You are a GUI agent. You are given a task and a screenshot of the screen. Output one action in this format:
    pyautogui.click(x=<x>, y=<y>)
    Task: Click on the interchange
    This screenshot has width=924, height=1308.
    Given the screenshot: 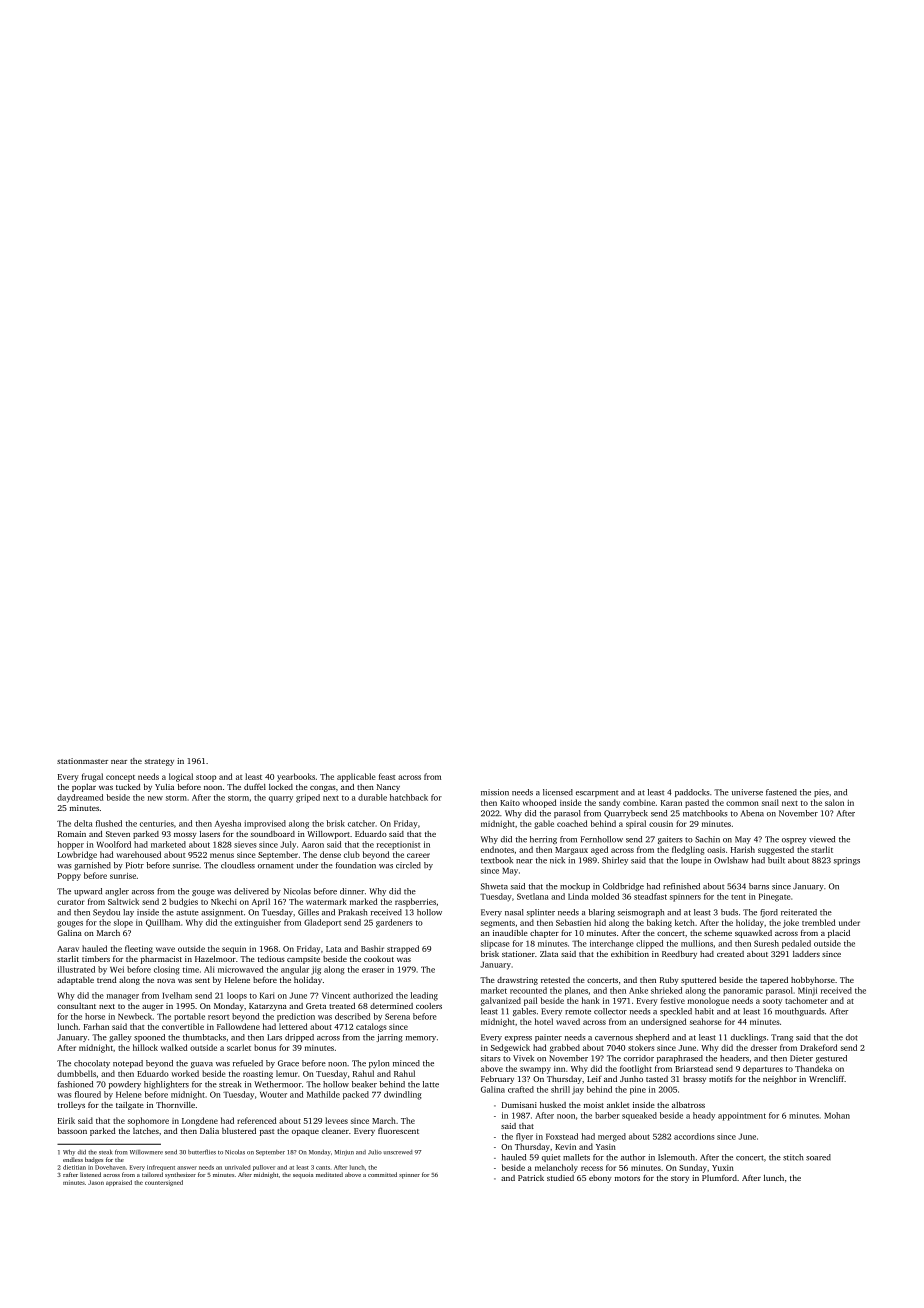 What is the action you would take?
    pyautogui.click(x=612, y=944)
